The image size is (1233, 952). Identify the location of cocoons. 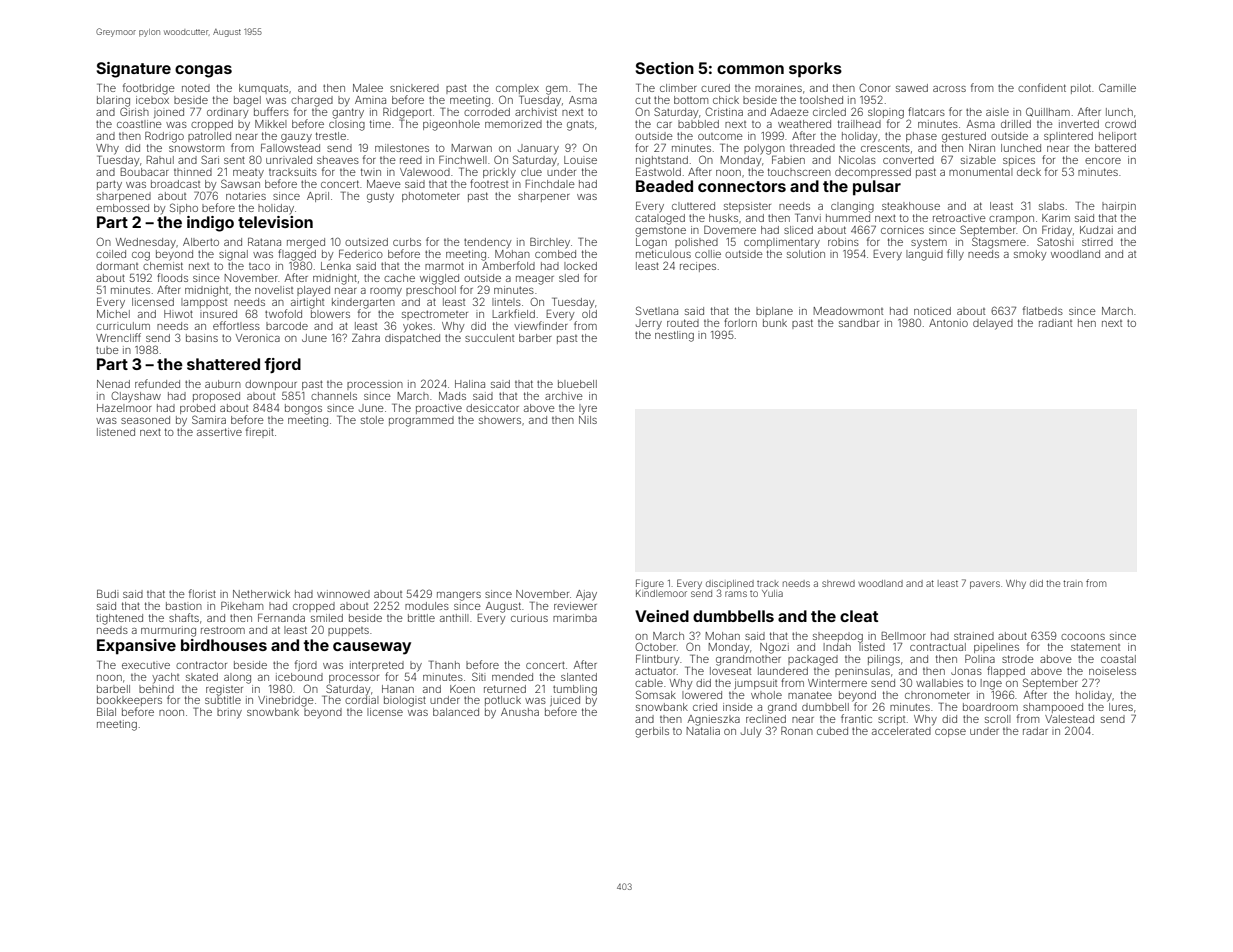
(1083, 637).
